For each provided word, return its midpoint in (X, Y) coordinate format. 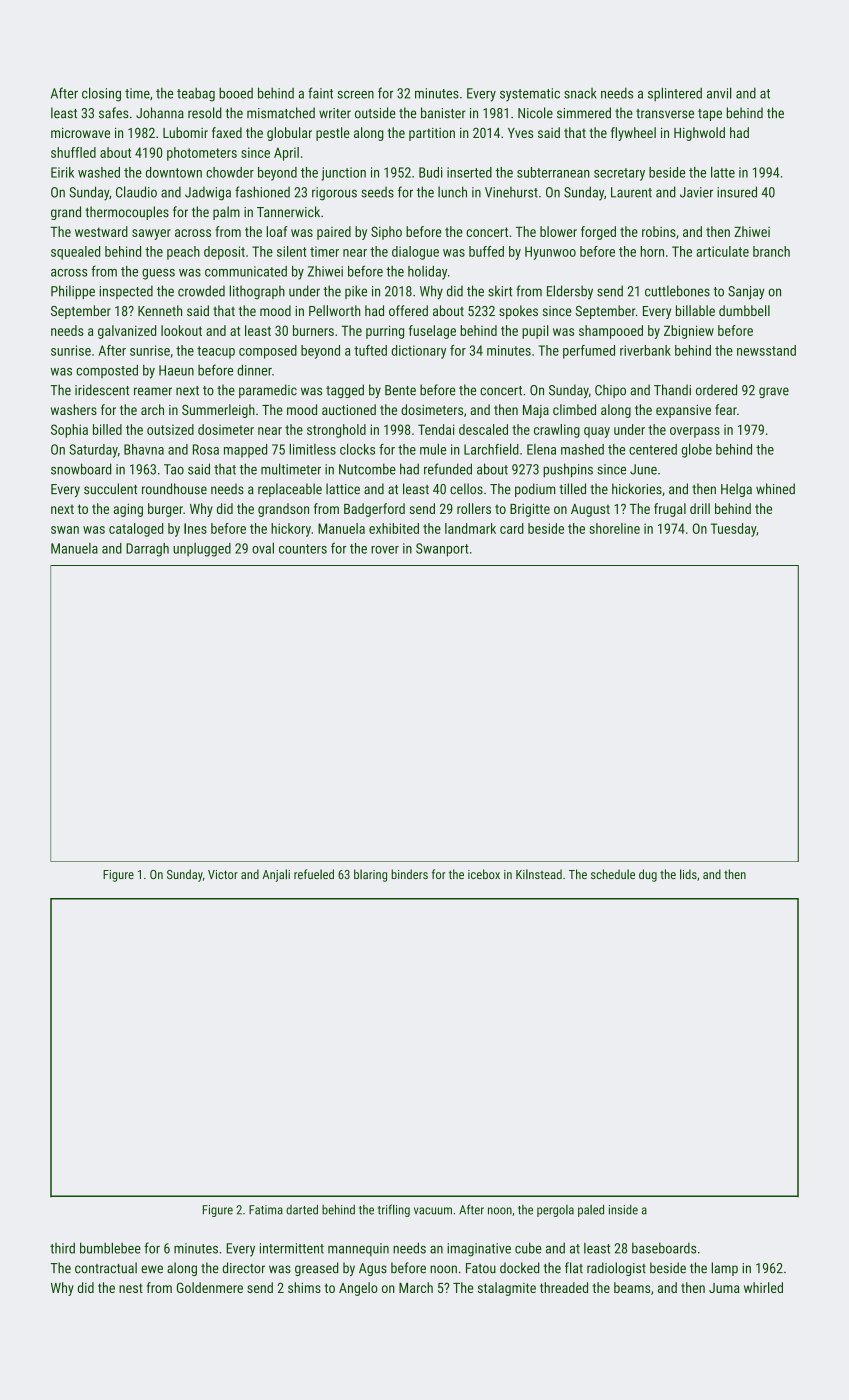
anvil (719, 93)
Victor (223, 874)
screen (355, 95)
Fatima (266, 1210)
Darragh (147, 550)
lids (688, 874)
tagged (345, 391)
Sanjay (746, 293)
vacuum (433, 1211)
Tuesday (733, 530)
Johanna (160, 113)
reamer (153, 391)
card (512, 528)
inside (623, 1210)
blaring (370, 875)
